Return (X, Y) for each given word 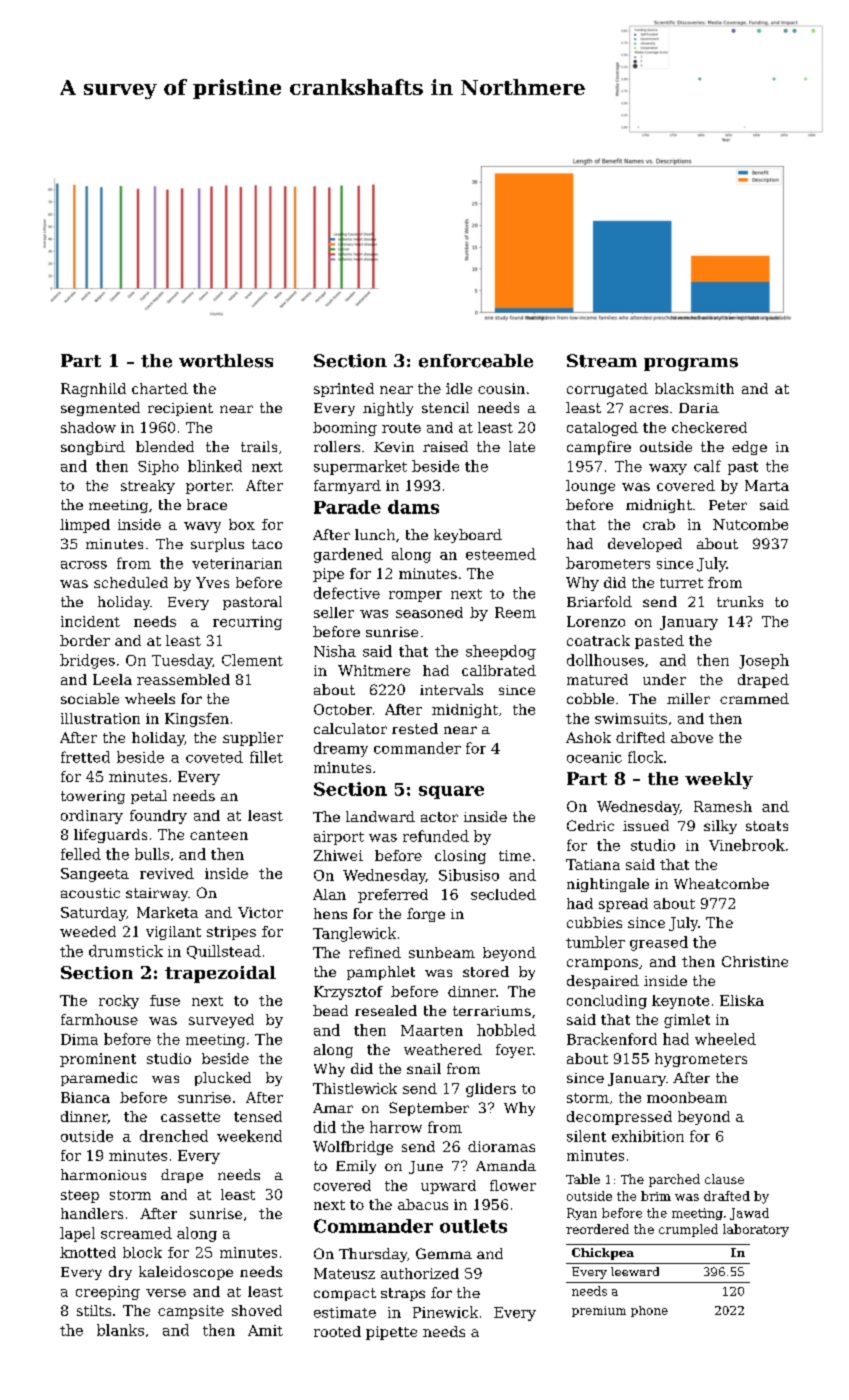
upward (448, 1187)
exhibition (648, 1136)
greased (659, 943)
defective (347, 593)
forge (426, 915)
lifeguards (110, 836)
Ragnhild (93, 390)
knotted (88, 1252)
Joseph (764, 661)
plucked (223, 1079)
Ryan (582, 1214)
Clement (252, 660)
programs (691, 364)
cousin (501, 388)
